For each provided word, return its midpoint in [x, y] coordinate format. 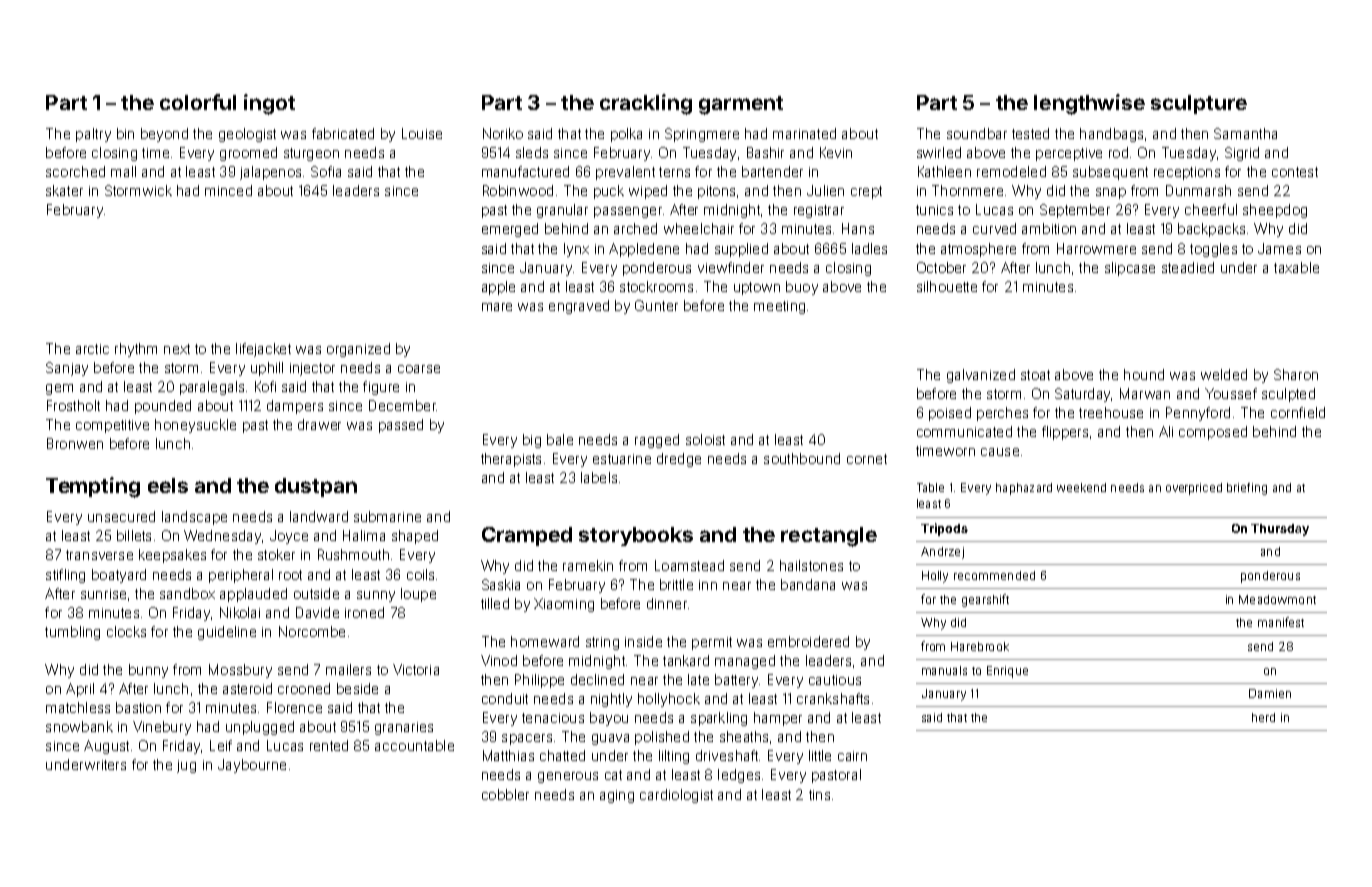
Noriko [503, 133]
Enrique [1007, 672]
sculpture [1199, 104]
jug [186, 766]
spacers [527, 739]
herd [1263, 717]
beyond [164, 135]
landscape [194, 518]
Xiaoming [564, 605]
